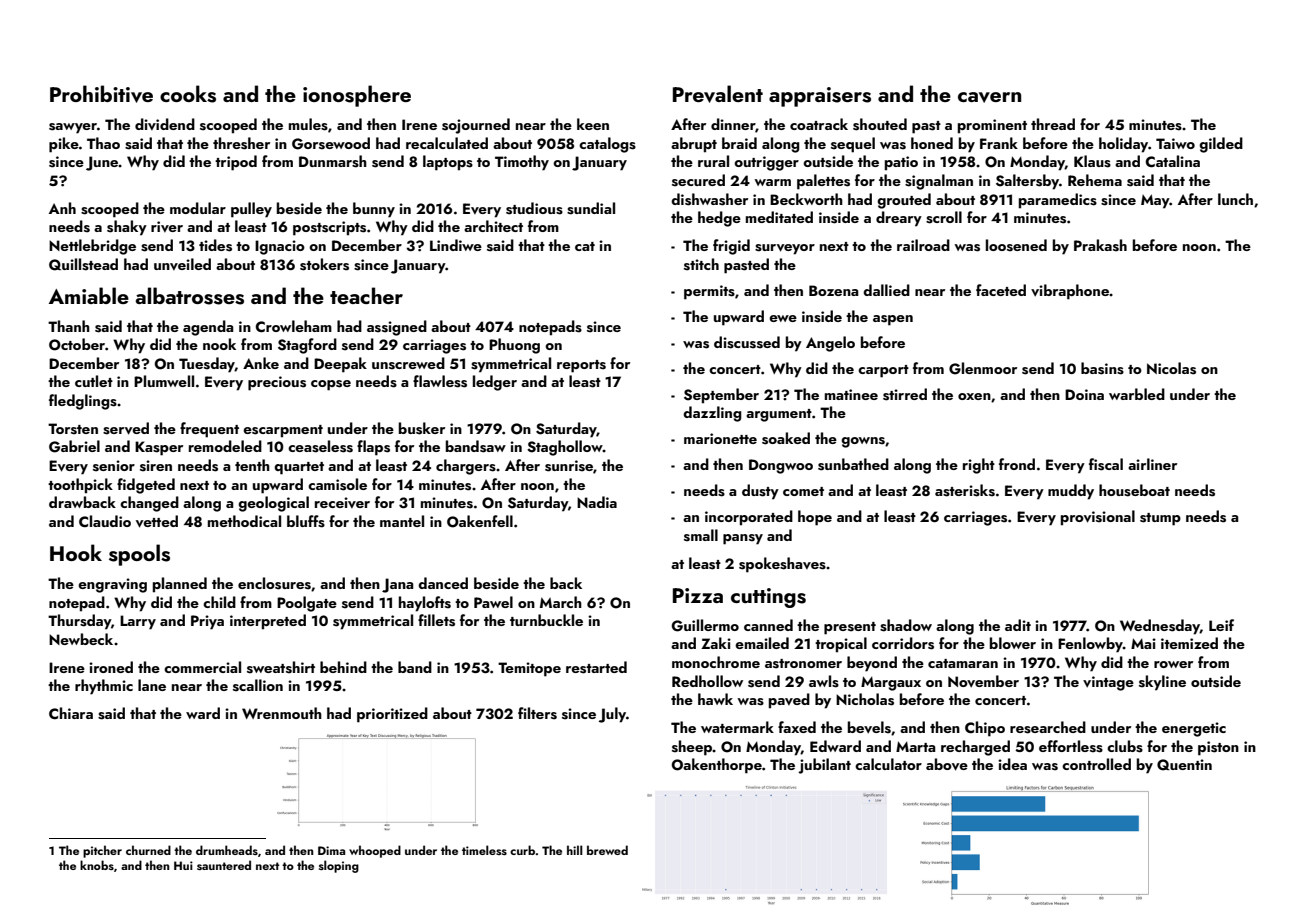  I want to click on studious, so click(534, 208).
